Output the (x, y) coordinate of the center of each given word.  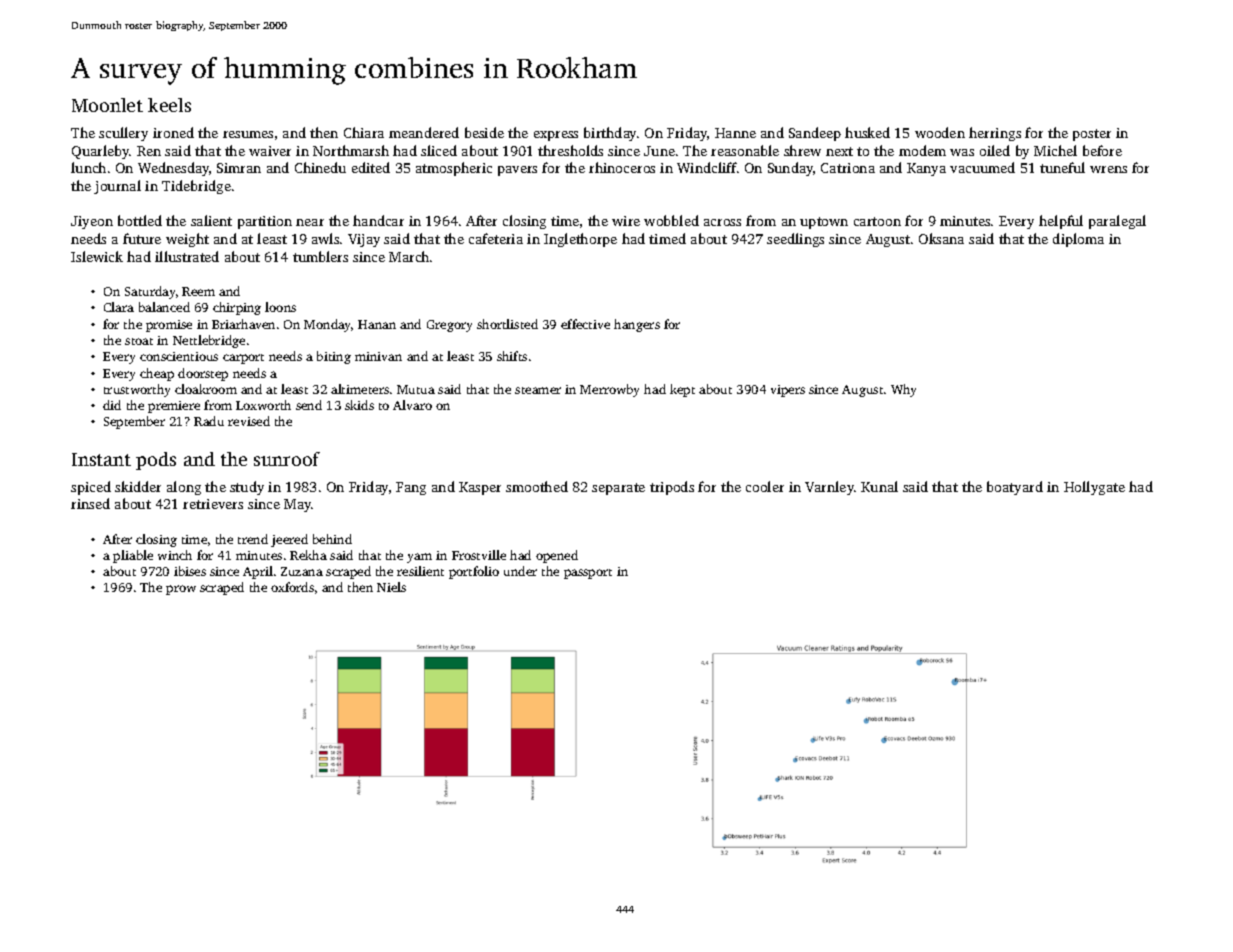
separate (618, 489)
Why (903, 390)
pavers (517, 171)
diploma (1078, 240)
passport (588, 574)
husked (867, 132)
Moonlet (107, 105)
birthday (610, 134)
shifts (512, 356)
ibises (190, 571)
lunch (88, 167)
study (247, 488)
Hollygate (1094, 488)
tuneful (1062, 167)
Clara (119, 307)
